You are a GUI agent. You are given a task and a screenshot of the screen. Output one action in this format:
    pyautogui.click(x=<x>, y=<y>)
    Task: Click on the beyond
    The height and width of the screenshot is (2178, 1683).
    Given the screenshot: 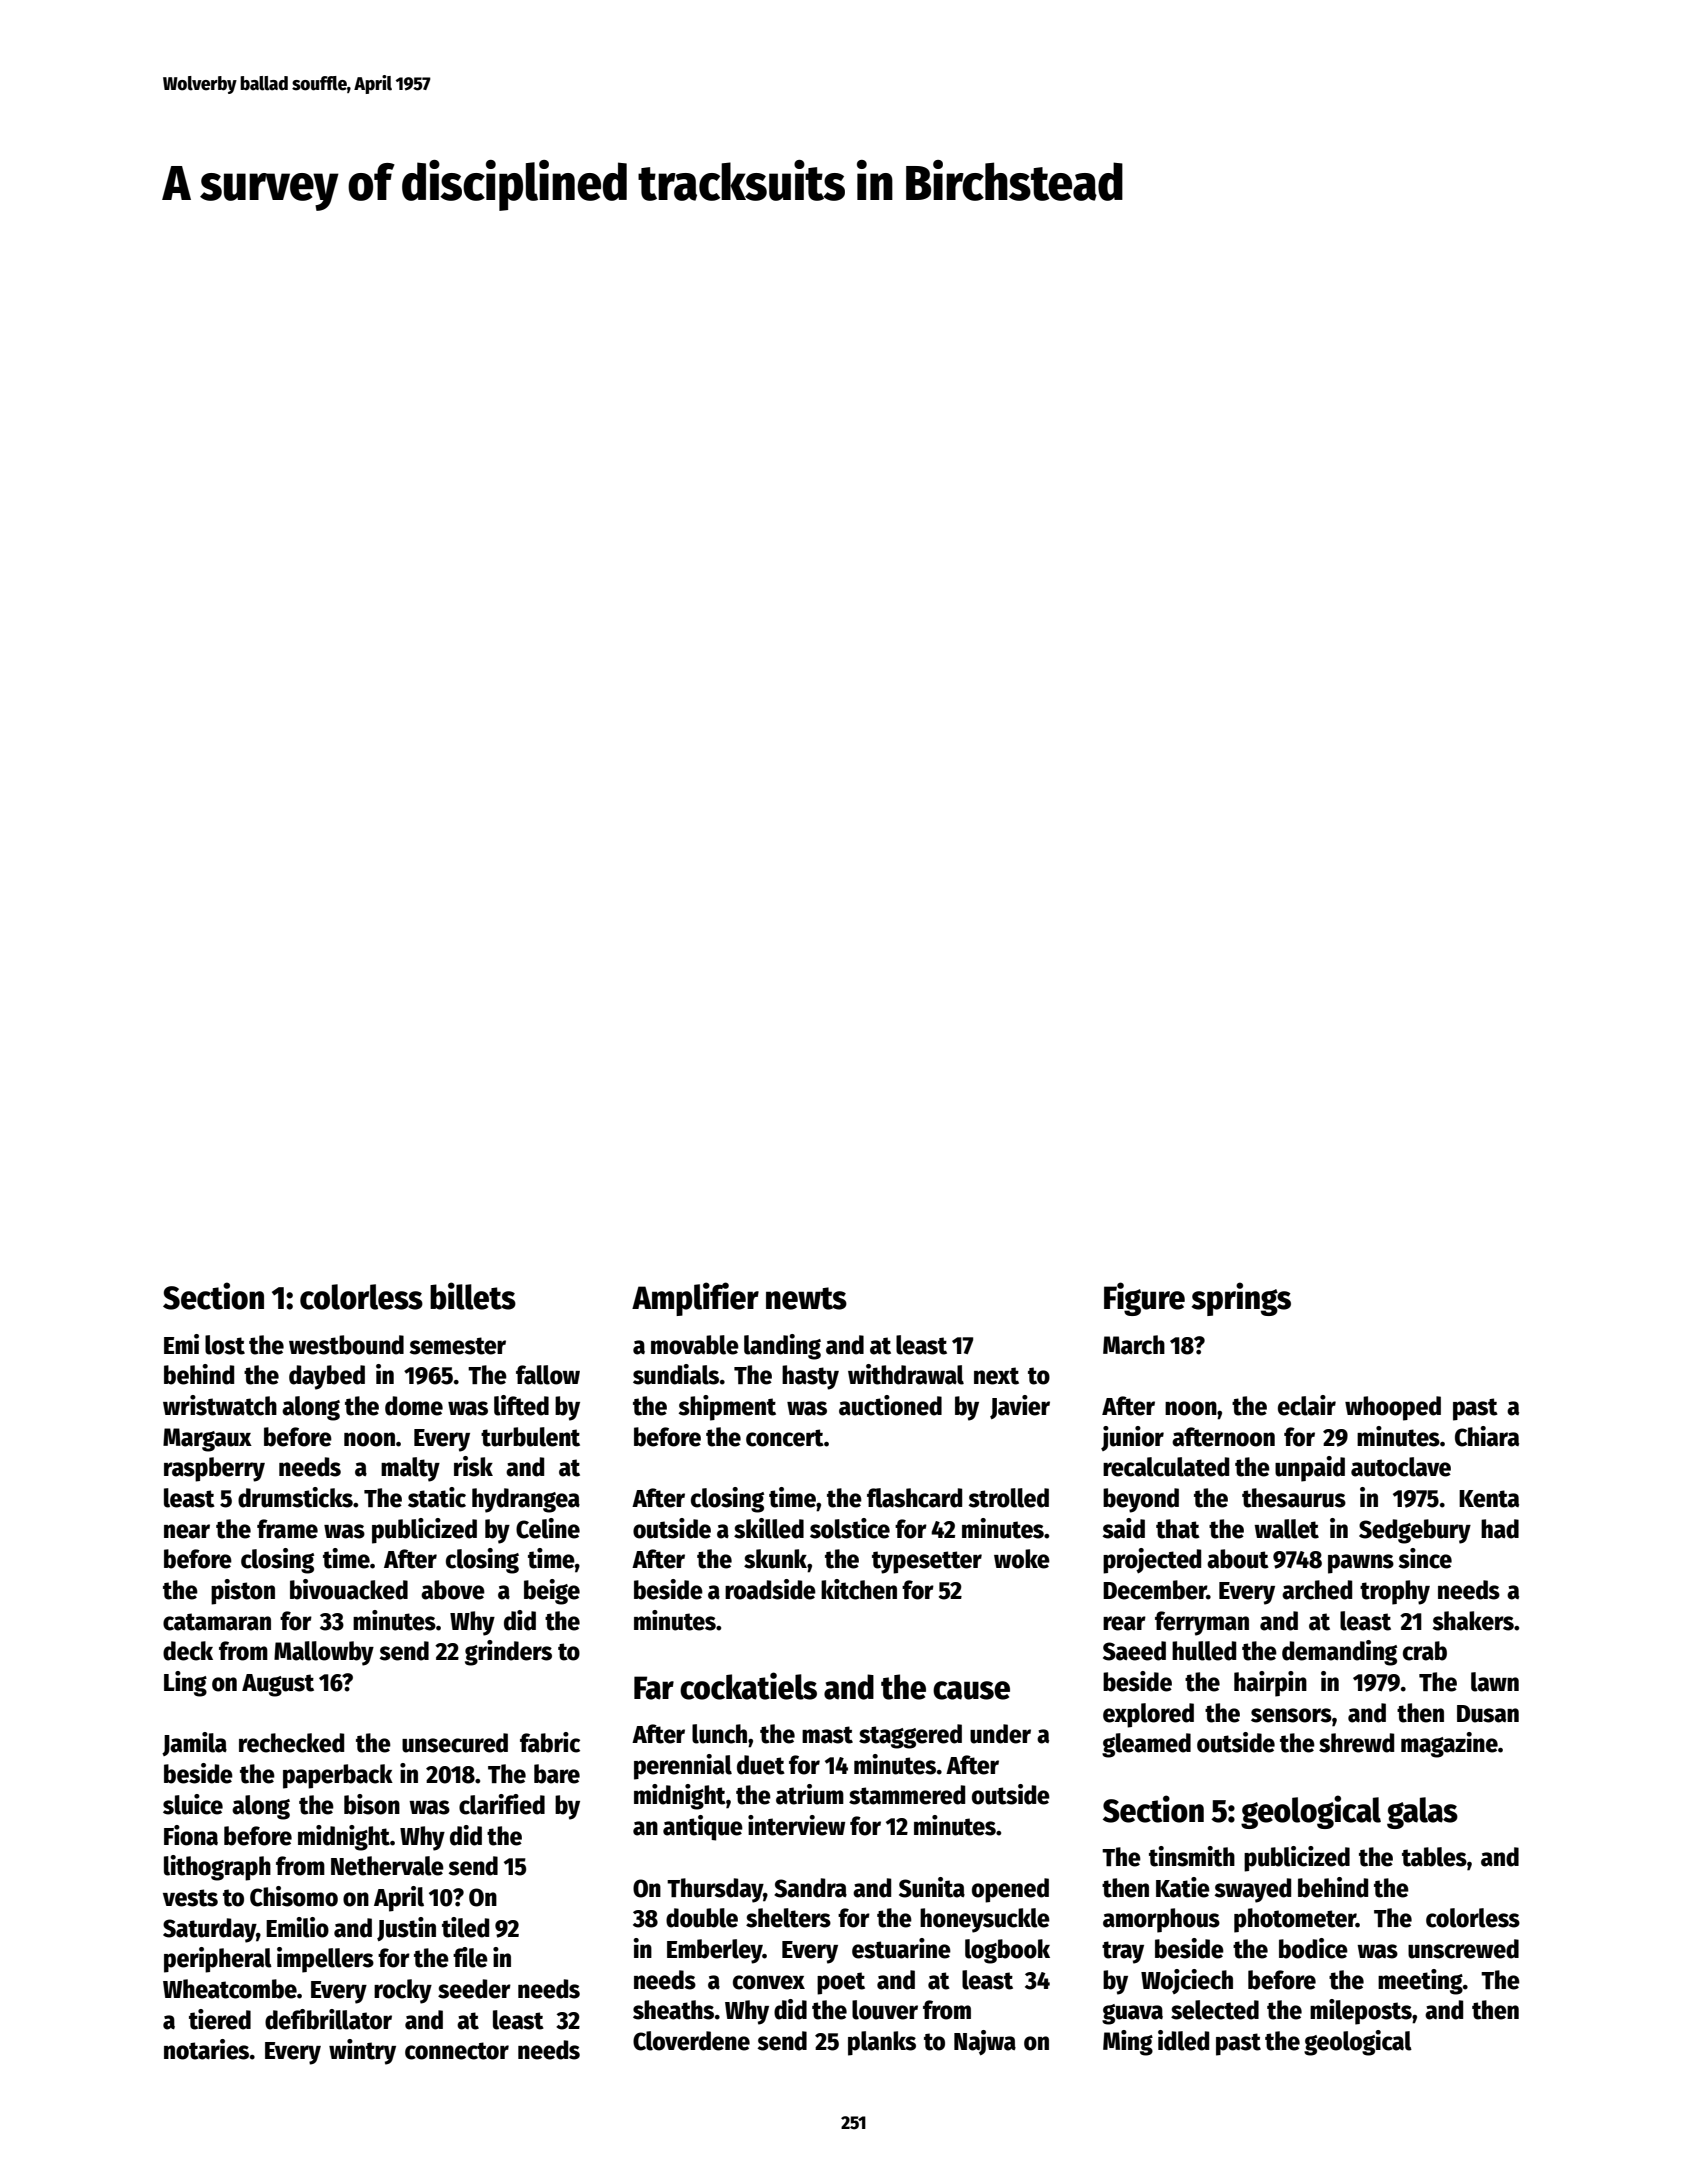 What is the action you would take?
    pyautogui.click(x=1141, y=1500)
